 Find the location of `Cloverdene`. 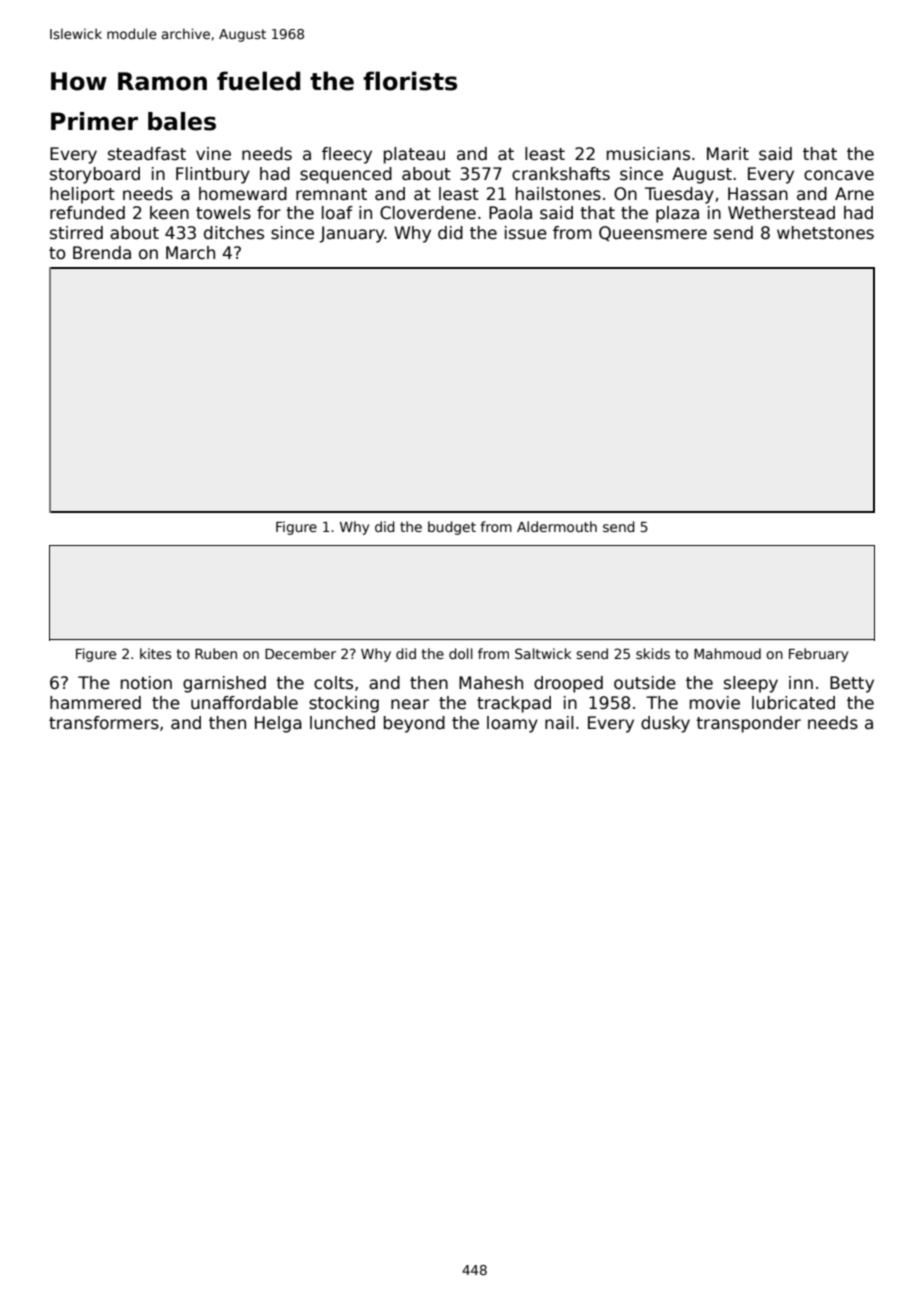

Cloverdene is located at coordinates (428, 213).
